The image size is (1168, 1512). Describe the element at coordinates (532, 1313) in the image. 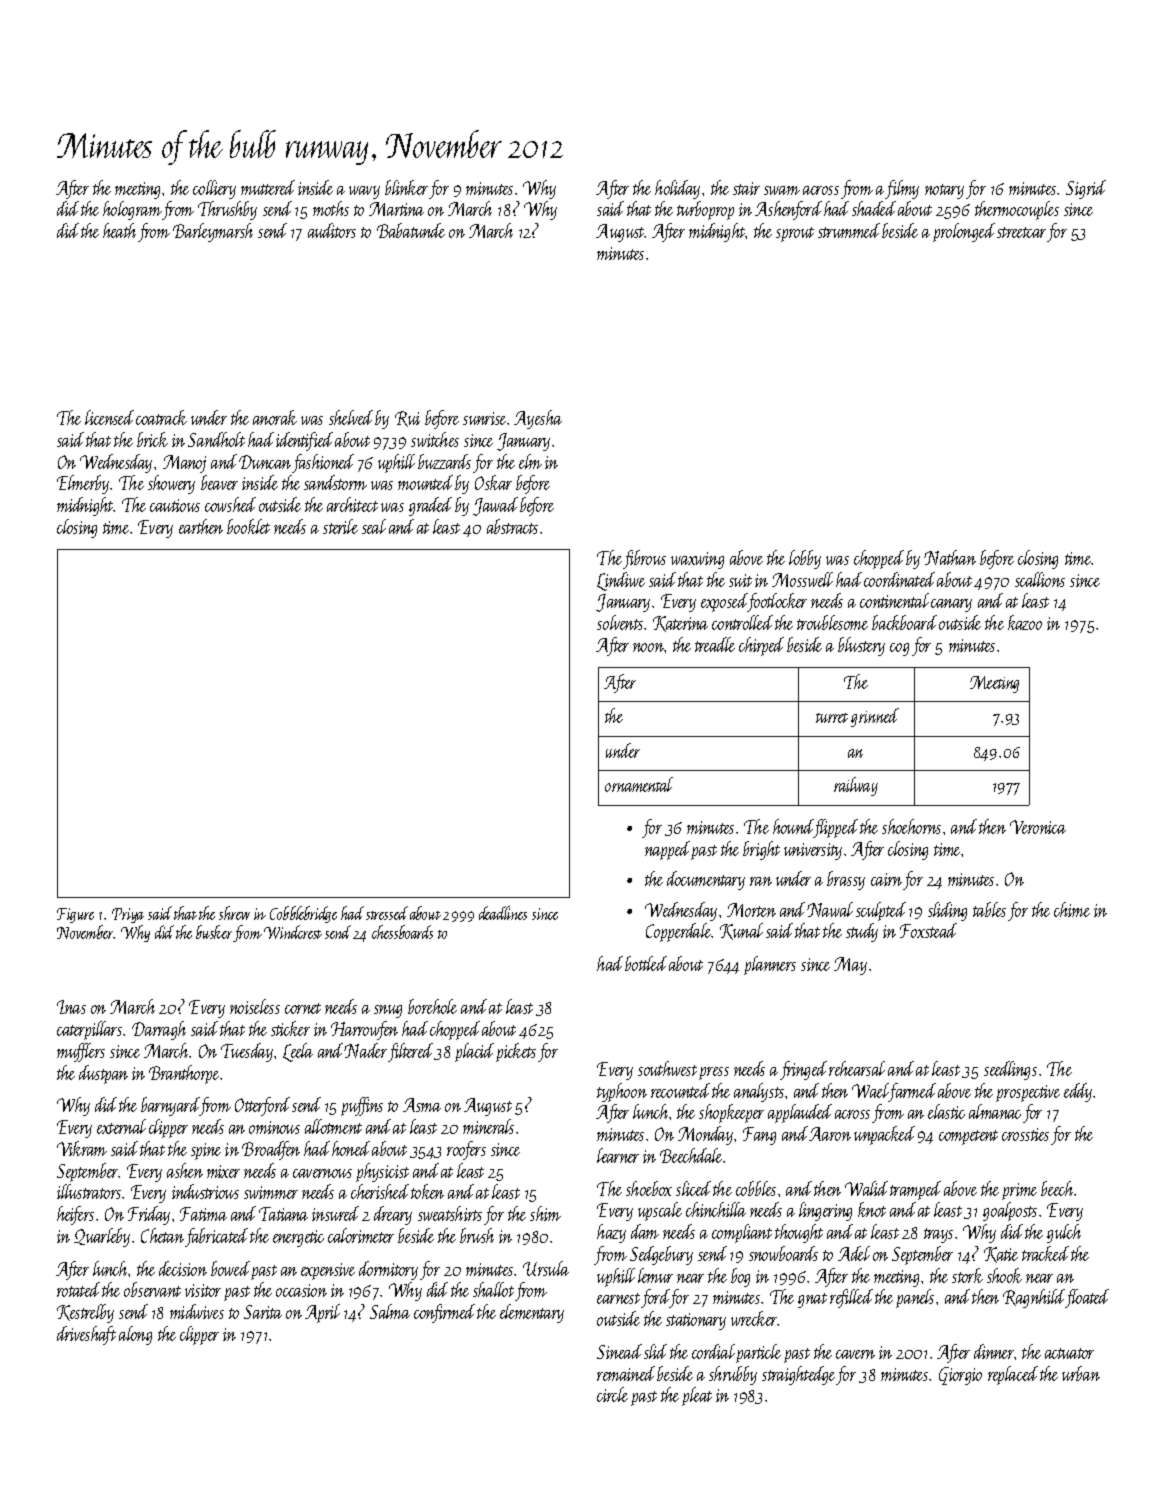

I see `elementary` at that location.
